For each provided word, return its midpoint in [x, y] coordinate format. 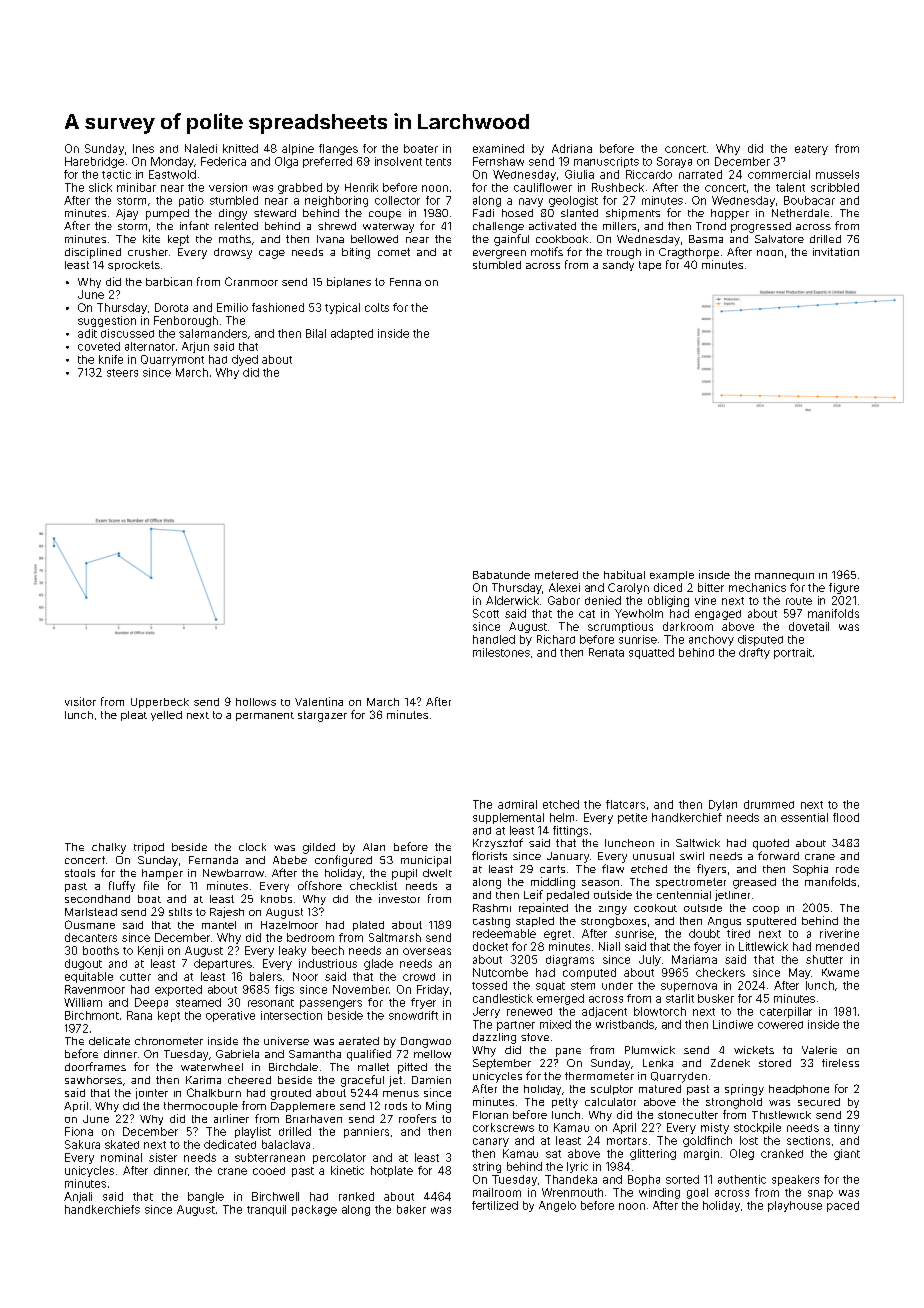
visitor [80, 701]
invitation [836, 252]
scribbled [835, 187]
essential [804, 817]
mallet [373, 1067]
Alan [374, 847]
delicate [109, 1041]
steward [275, 213]
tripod [149, 848]
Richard [556, 639]
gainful [511, 240]
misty [715, 1128]
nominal [121, 1157]
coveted [99, 346]
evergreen [499, 254]
